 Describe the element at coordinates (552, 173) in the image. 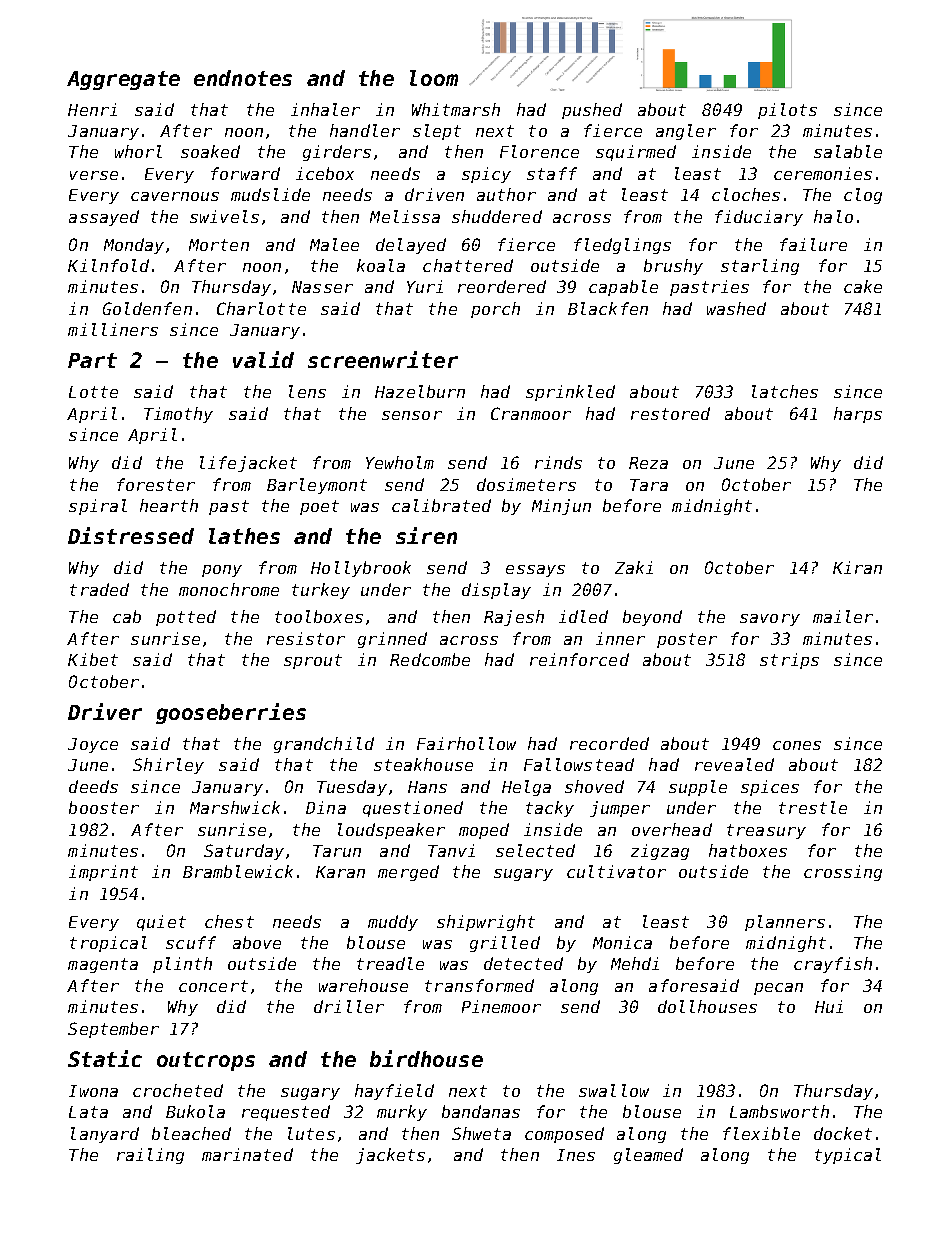

I see `staff` at that location.
